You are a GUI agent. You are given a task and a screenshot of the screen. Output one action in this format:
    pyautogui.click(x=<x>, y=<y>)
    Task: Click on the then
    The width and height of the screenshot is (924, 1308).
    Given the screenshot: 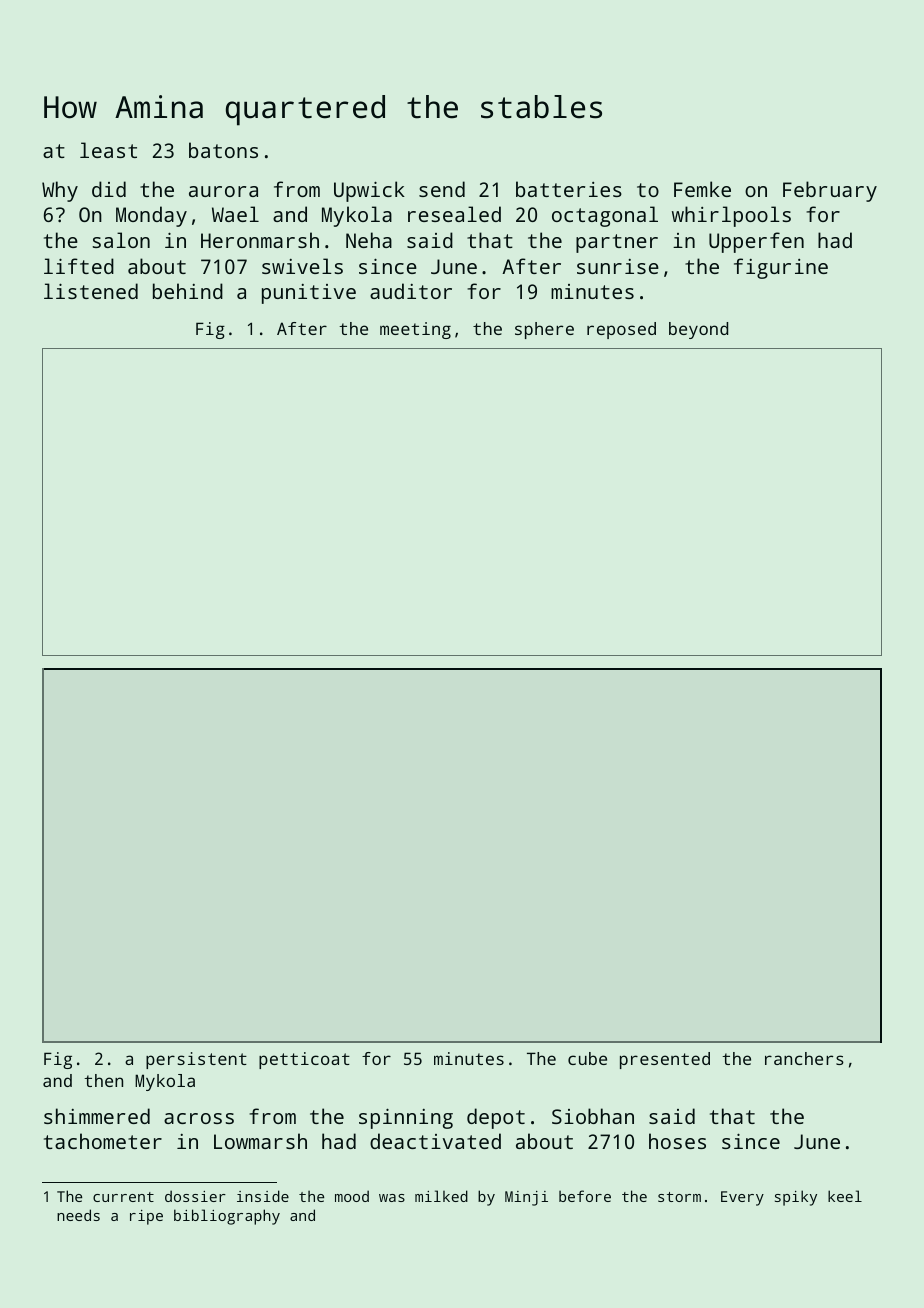 What is the action you would take?
    pyautogui.click(x=103, y=1080)
